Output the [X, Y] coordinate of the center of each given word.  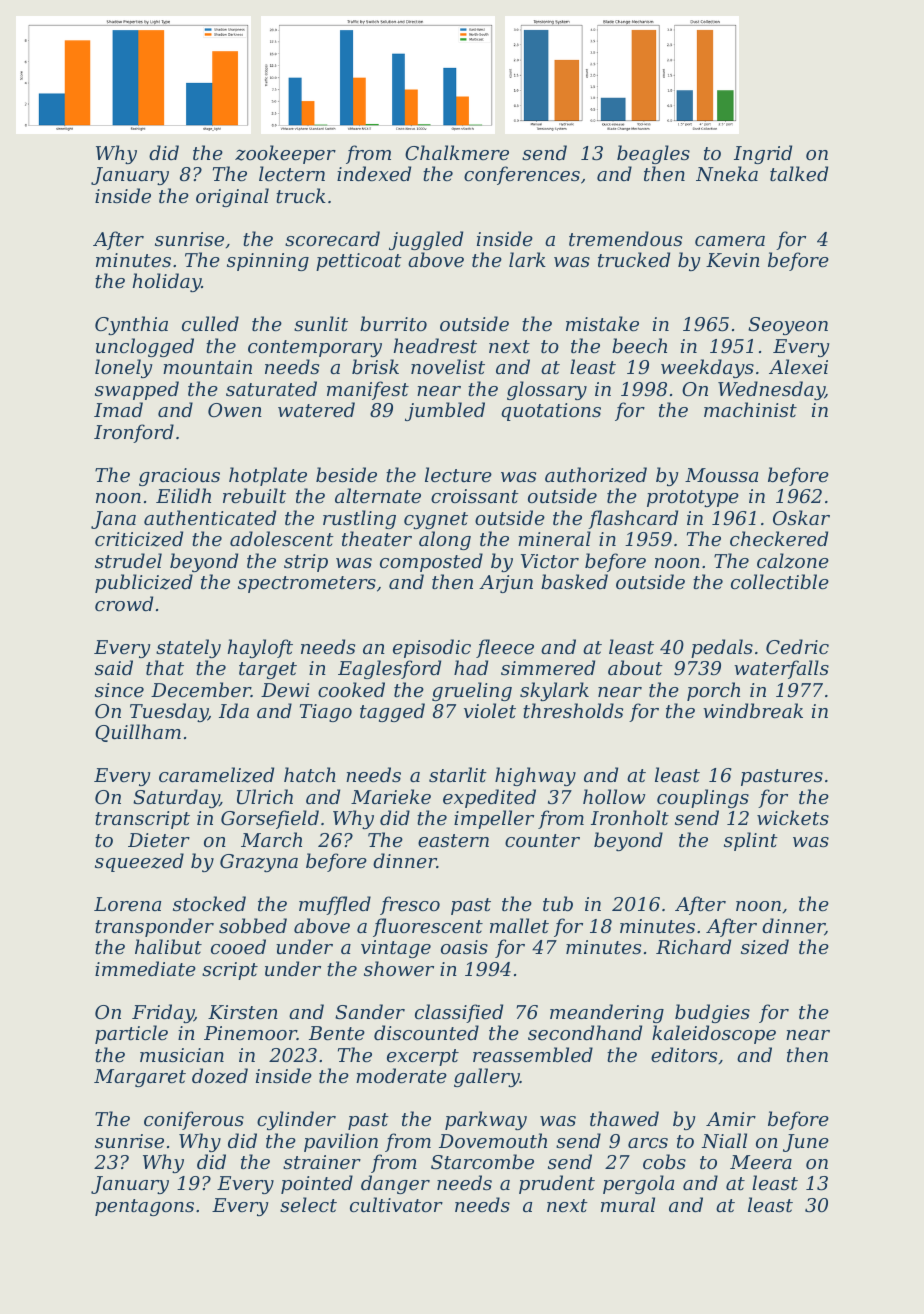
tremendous [625, 238]
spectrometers [307, 584]
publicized [144, 583]
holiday [167, 282]
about [635, 667]
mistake [602, 323]
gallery [487, 1077]
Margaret [140, 1078]
